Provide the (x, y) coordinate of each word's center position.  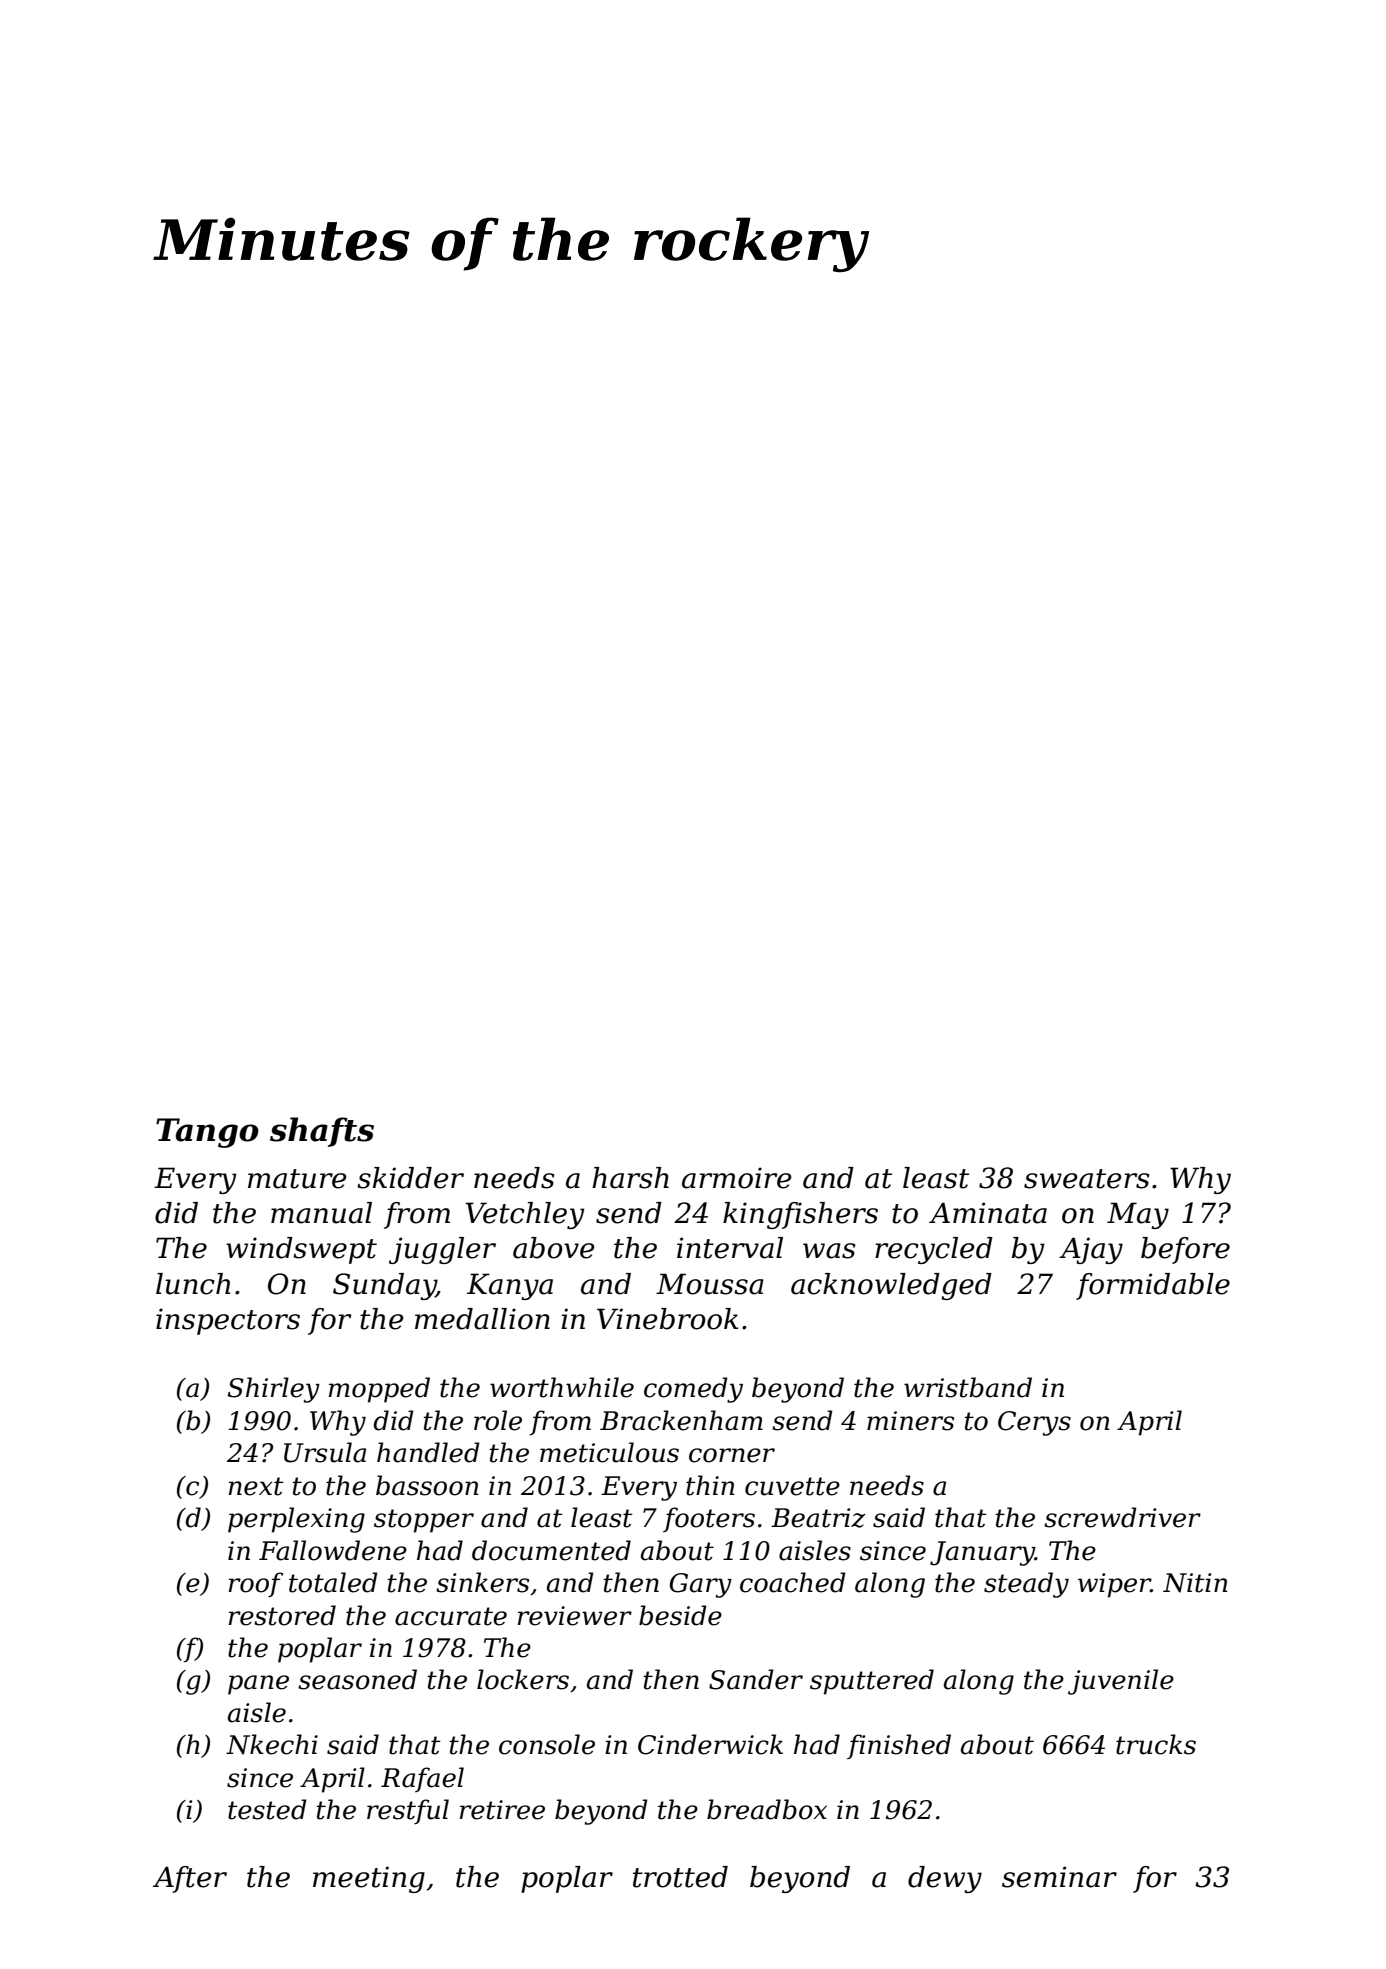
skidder (410, 1178)
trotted (680, 1877)
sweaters (1087, 1179)
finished (899, 1747)
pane (258, 1685)
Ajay (1091, 1250)
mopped (379, 1390)
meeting (369, 1879)
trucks (1156, 1744)
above (553, 1248)
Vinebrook (667, 1319)
